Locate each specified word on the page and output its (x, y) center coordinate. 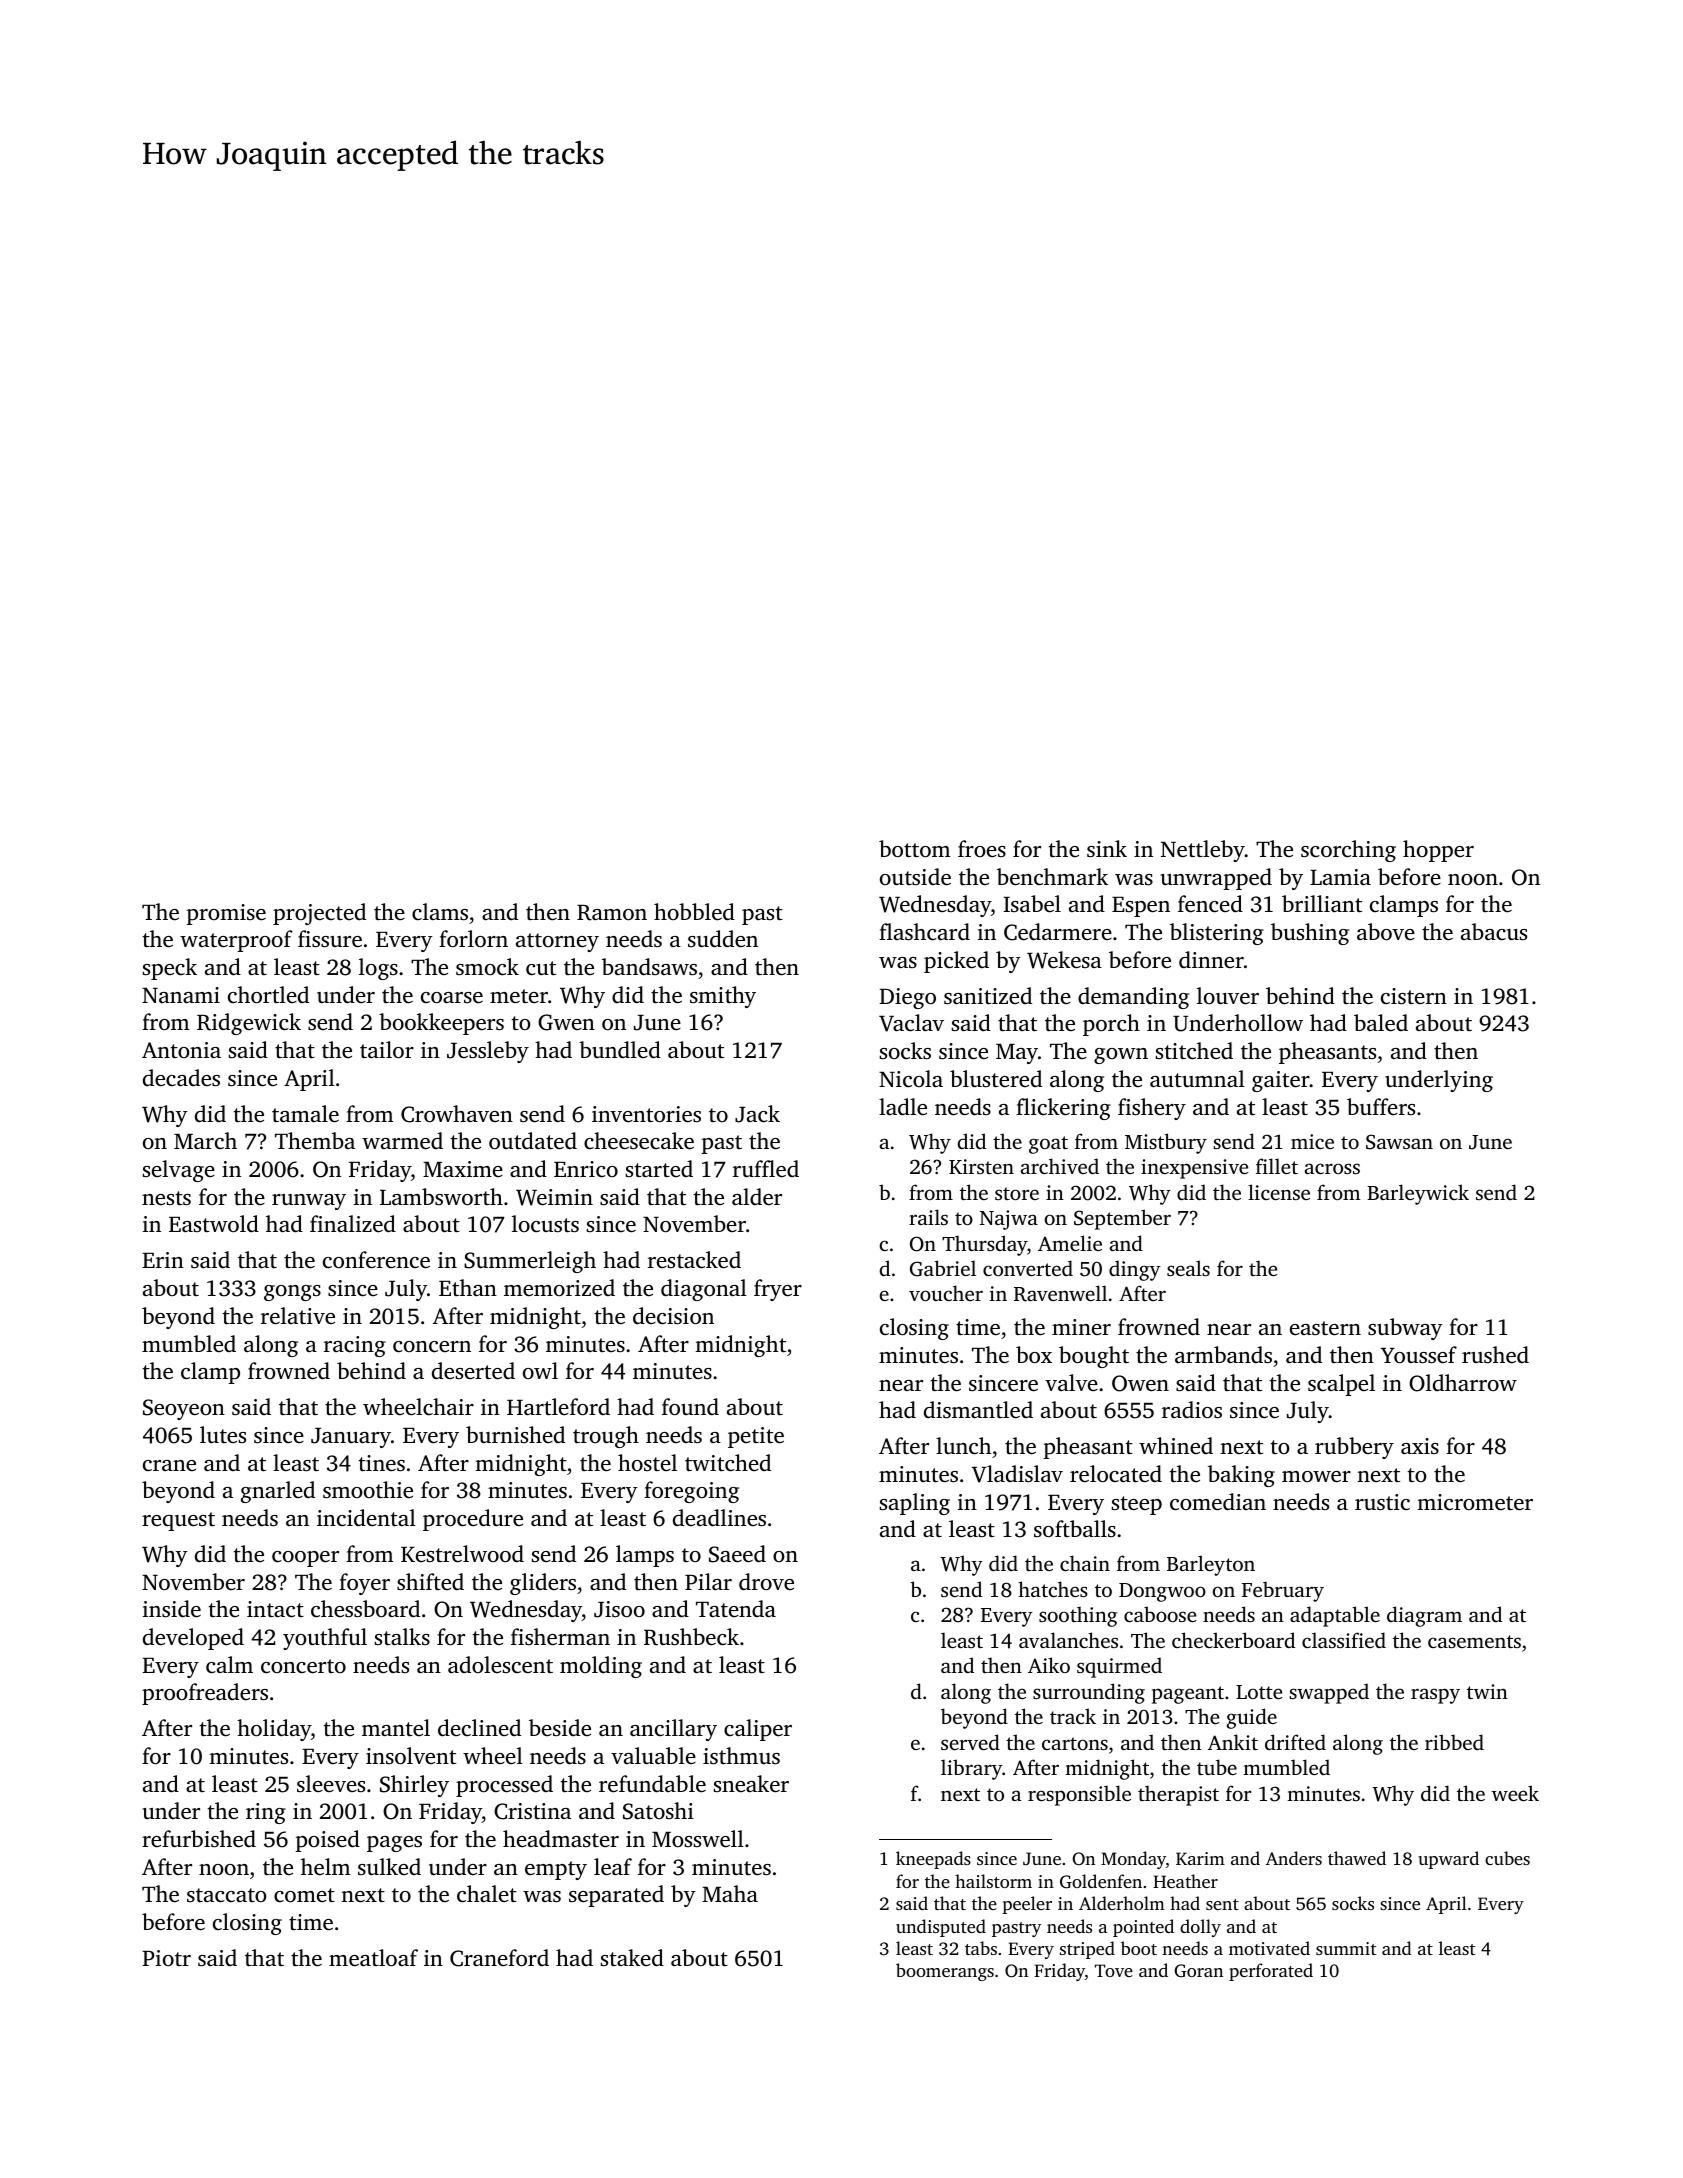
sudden (723, 939)
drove (766, 1582)
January (351, 1438)
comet (304, 1895)
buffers (1381, 1107)
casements (1474, 1641)
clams (440, 911)
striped (1087, 1950)
